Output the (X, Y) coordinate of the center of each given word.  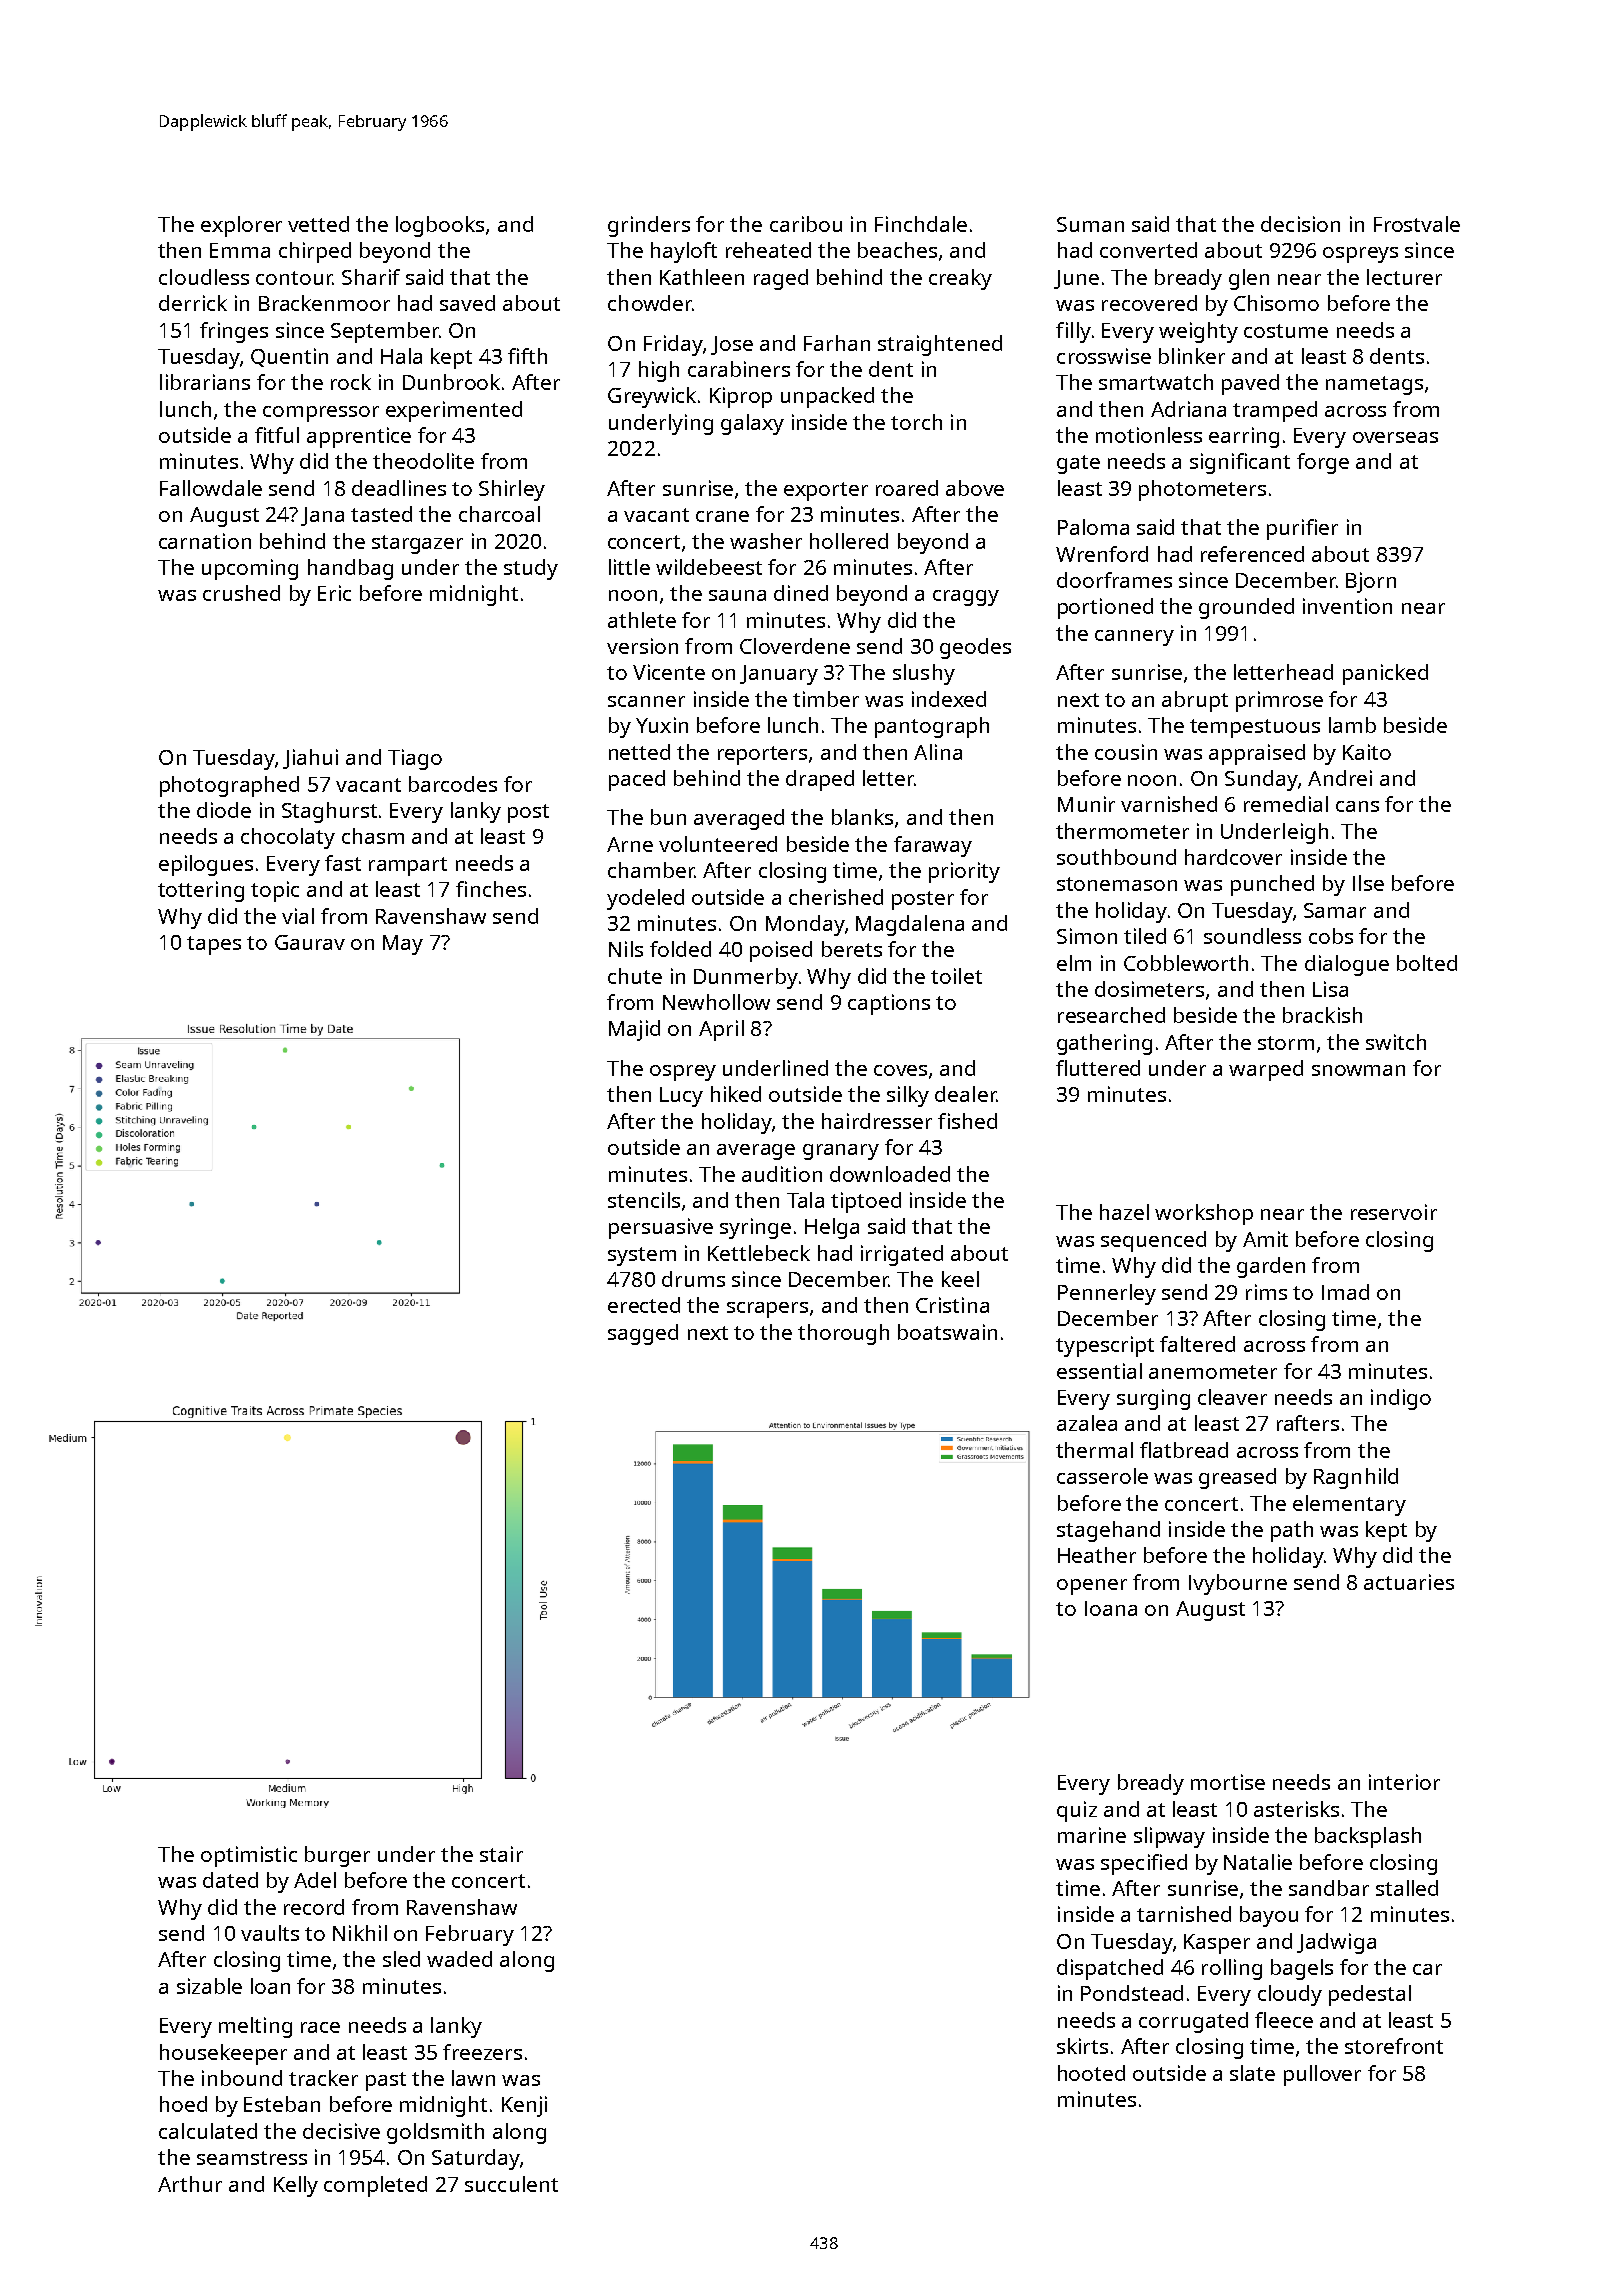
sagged (643, 1334)
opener (1092, 1587)
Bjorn (1371, 582)
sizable (209, 1986)
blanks (862, 817)
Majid (634, 1030)
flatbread (1184, 1450)
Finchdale (921, 224)
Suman (1090, 224)
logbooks (440, 226)
